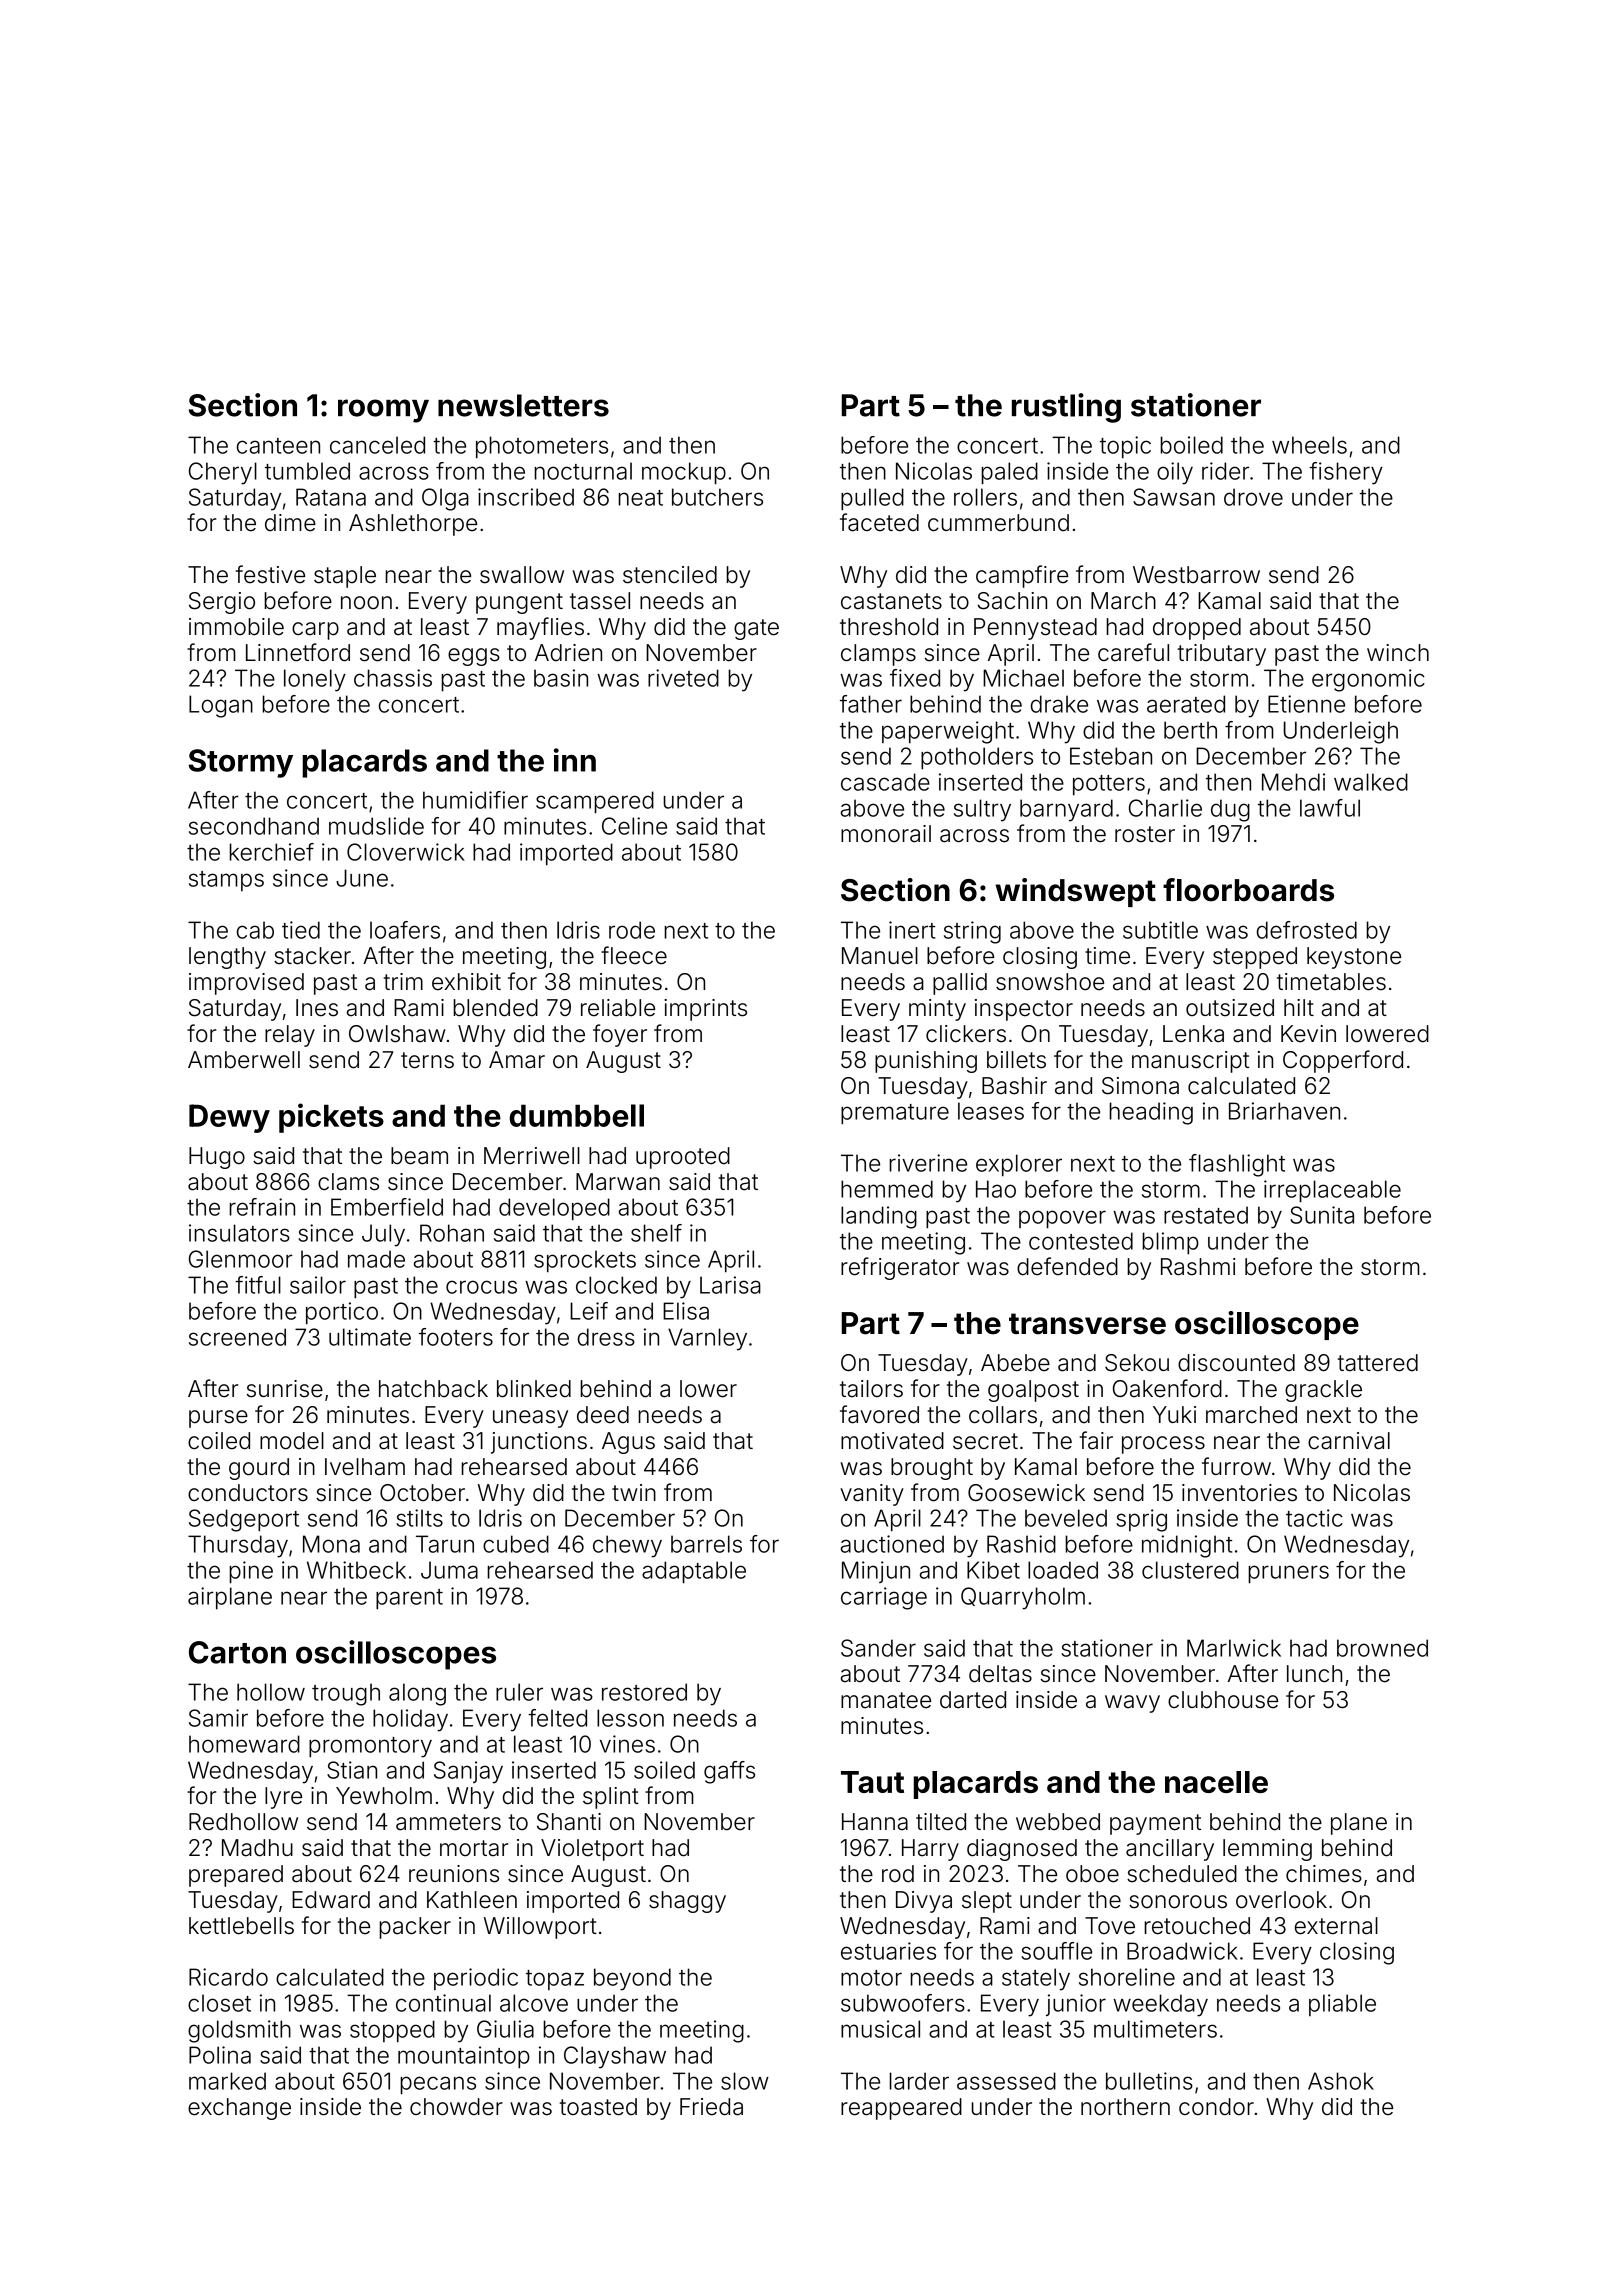  What do you see at coordinates (889, 627) in the document?
I see `threshold` at bounding box center [889, 627].
